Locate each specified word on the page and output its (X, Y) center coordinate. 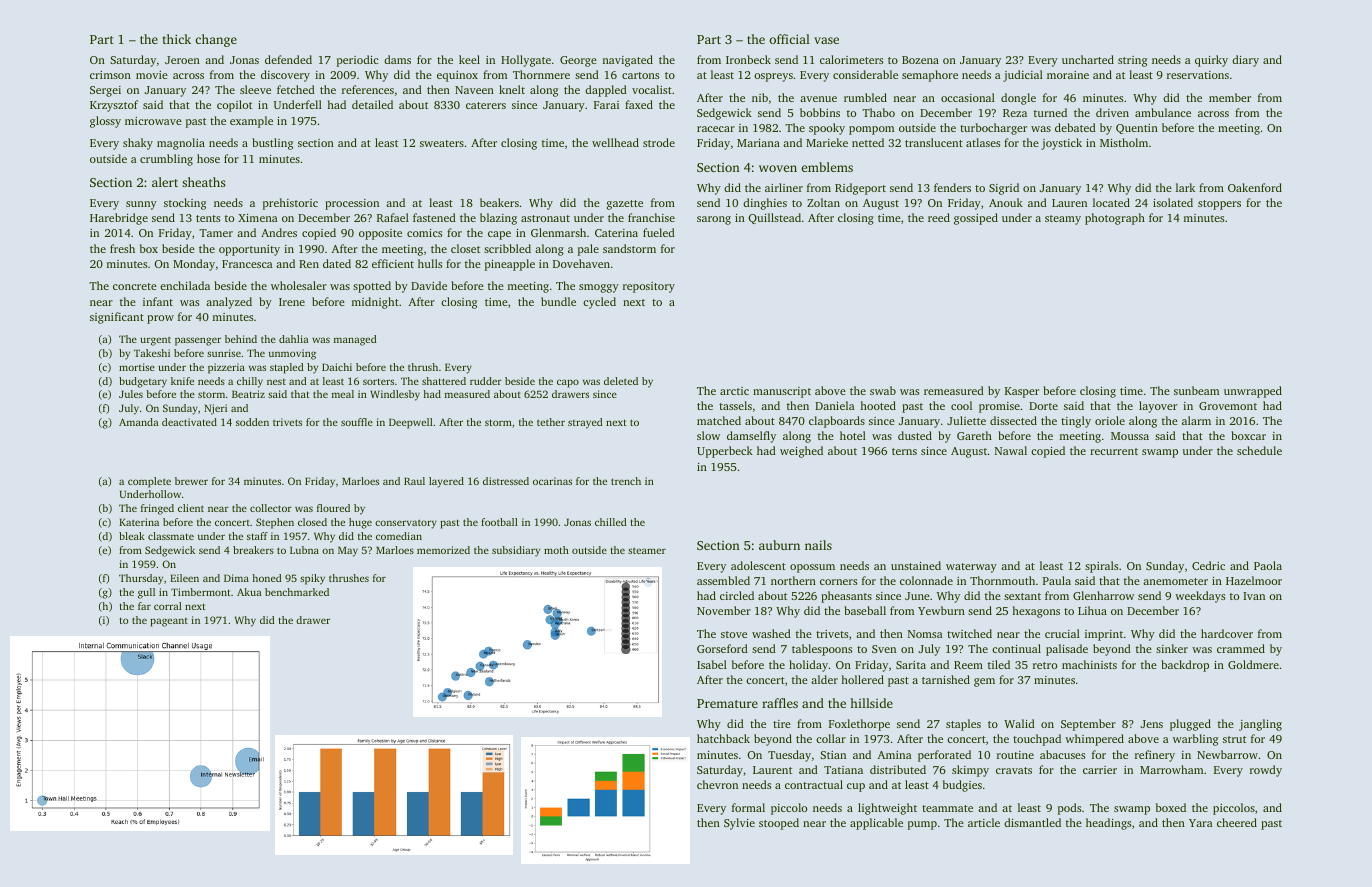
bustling (272, 144)
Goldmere (1253, 664)
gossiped (976, 219)
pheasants (846, 597)
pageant (169, 622)
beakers (499, 202)
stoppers (1219, 205)
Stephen (275, 523)
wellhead (615, 142)
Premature (727, 703)
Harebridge (119, 219)
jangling (1260, 725)
